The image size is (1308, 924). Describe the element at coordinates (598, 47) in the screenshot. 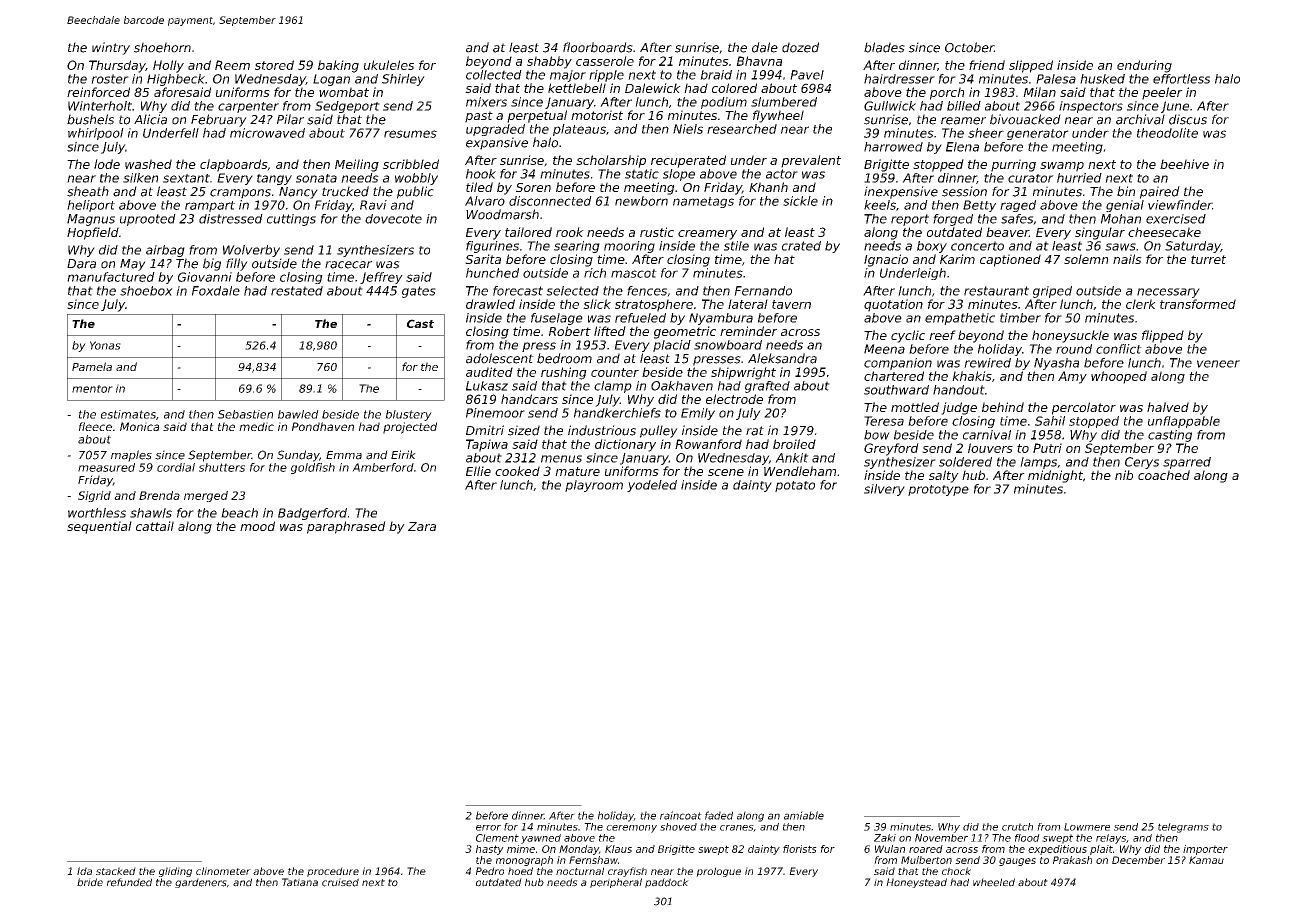

I see `floorboards` at that location.
